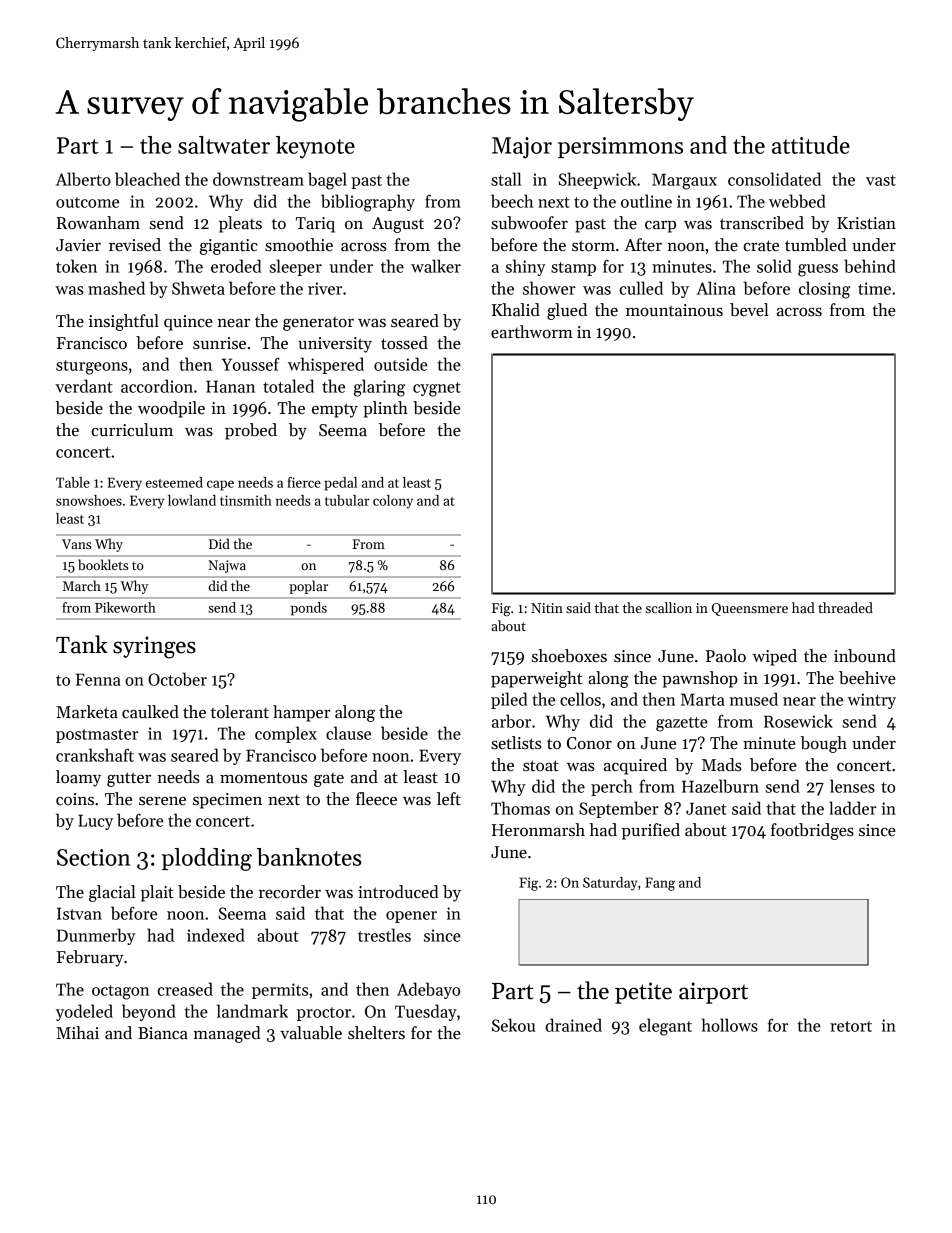  What do you see at coordinates (83, 179) in the document?
I see `Alberto` at bounding box center [83, 179].
